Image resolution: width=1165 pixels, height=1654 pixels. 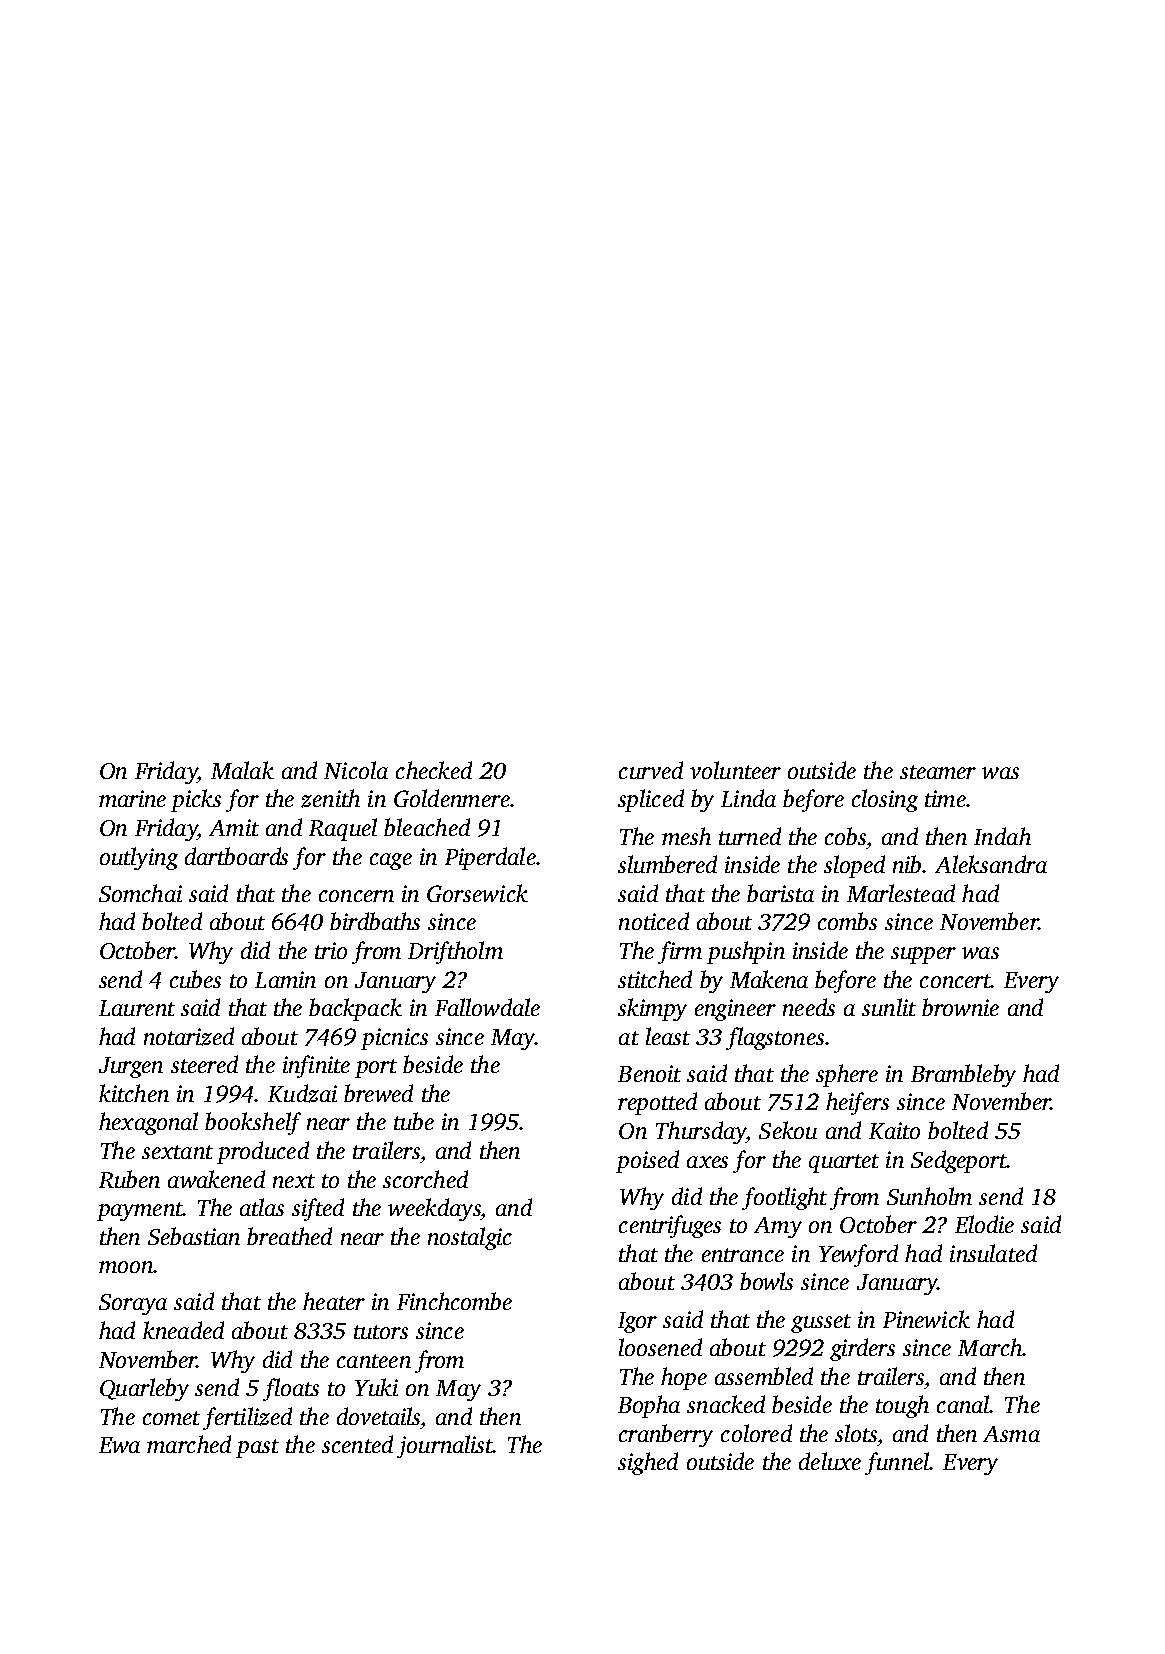 What do you see at coordinates (445, 1446) in the screenshot?
I see `journalist` at bounding box center [445, 1446].
